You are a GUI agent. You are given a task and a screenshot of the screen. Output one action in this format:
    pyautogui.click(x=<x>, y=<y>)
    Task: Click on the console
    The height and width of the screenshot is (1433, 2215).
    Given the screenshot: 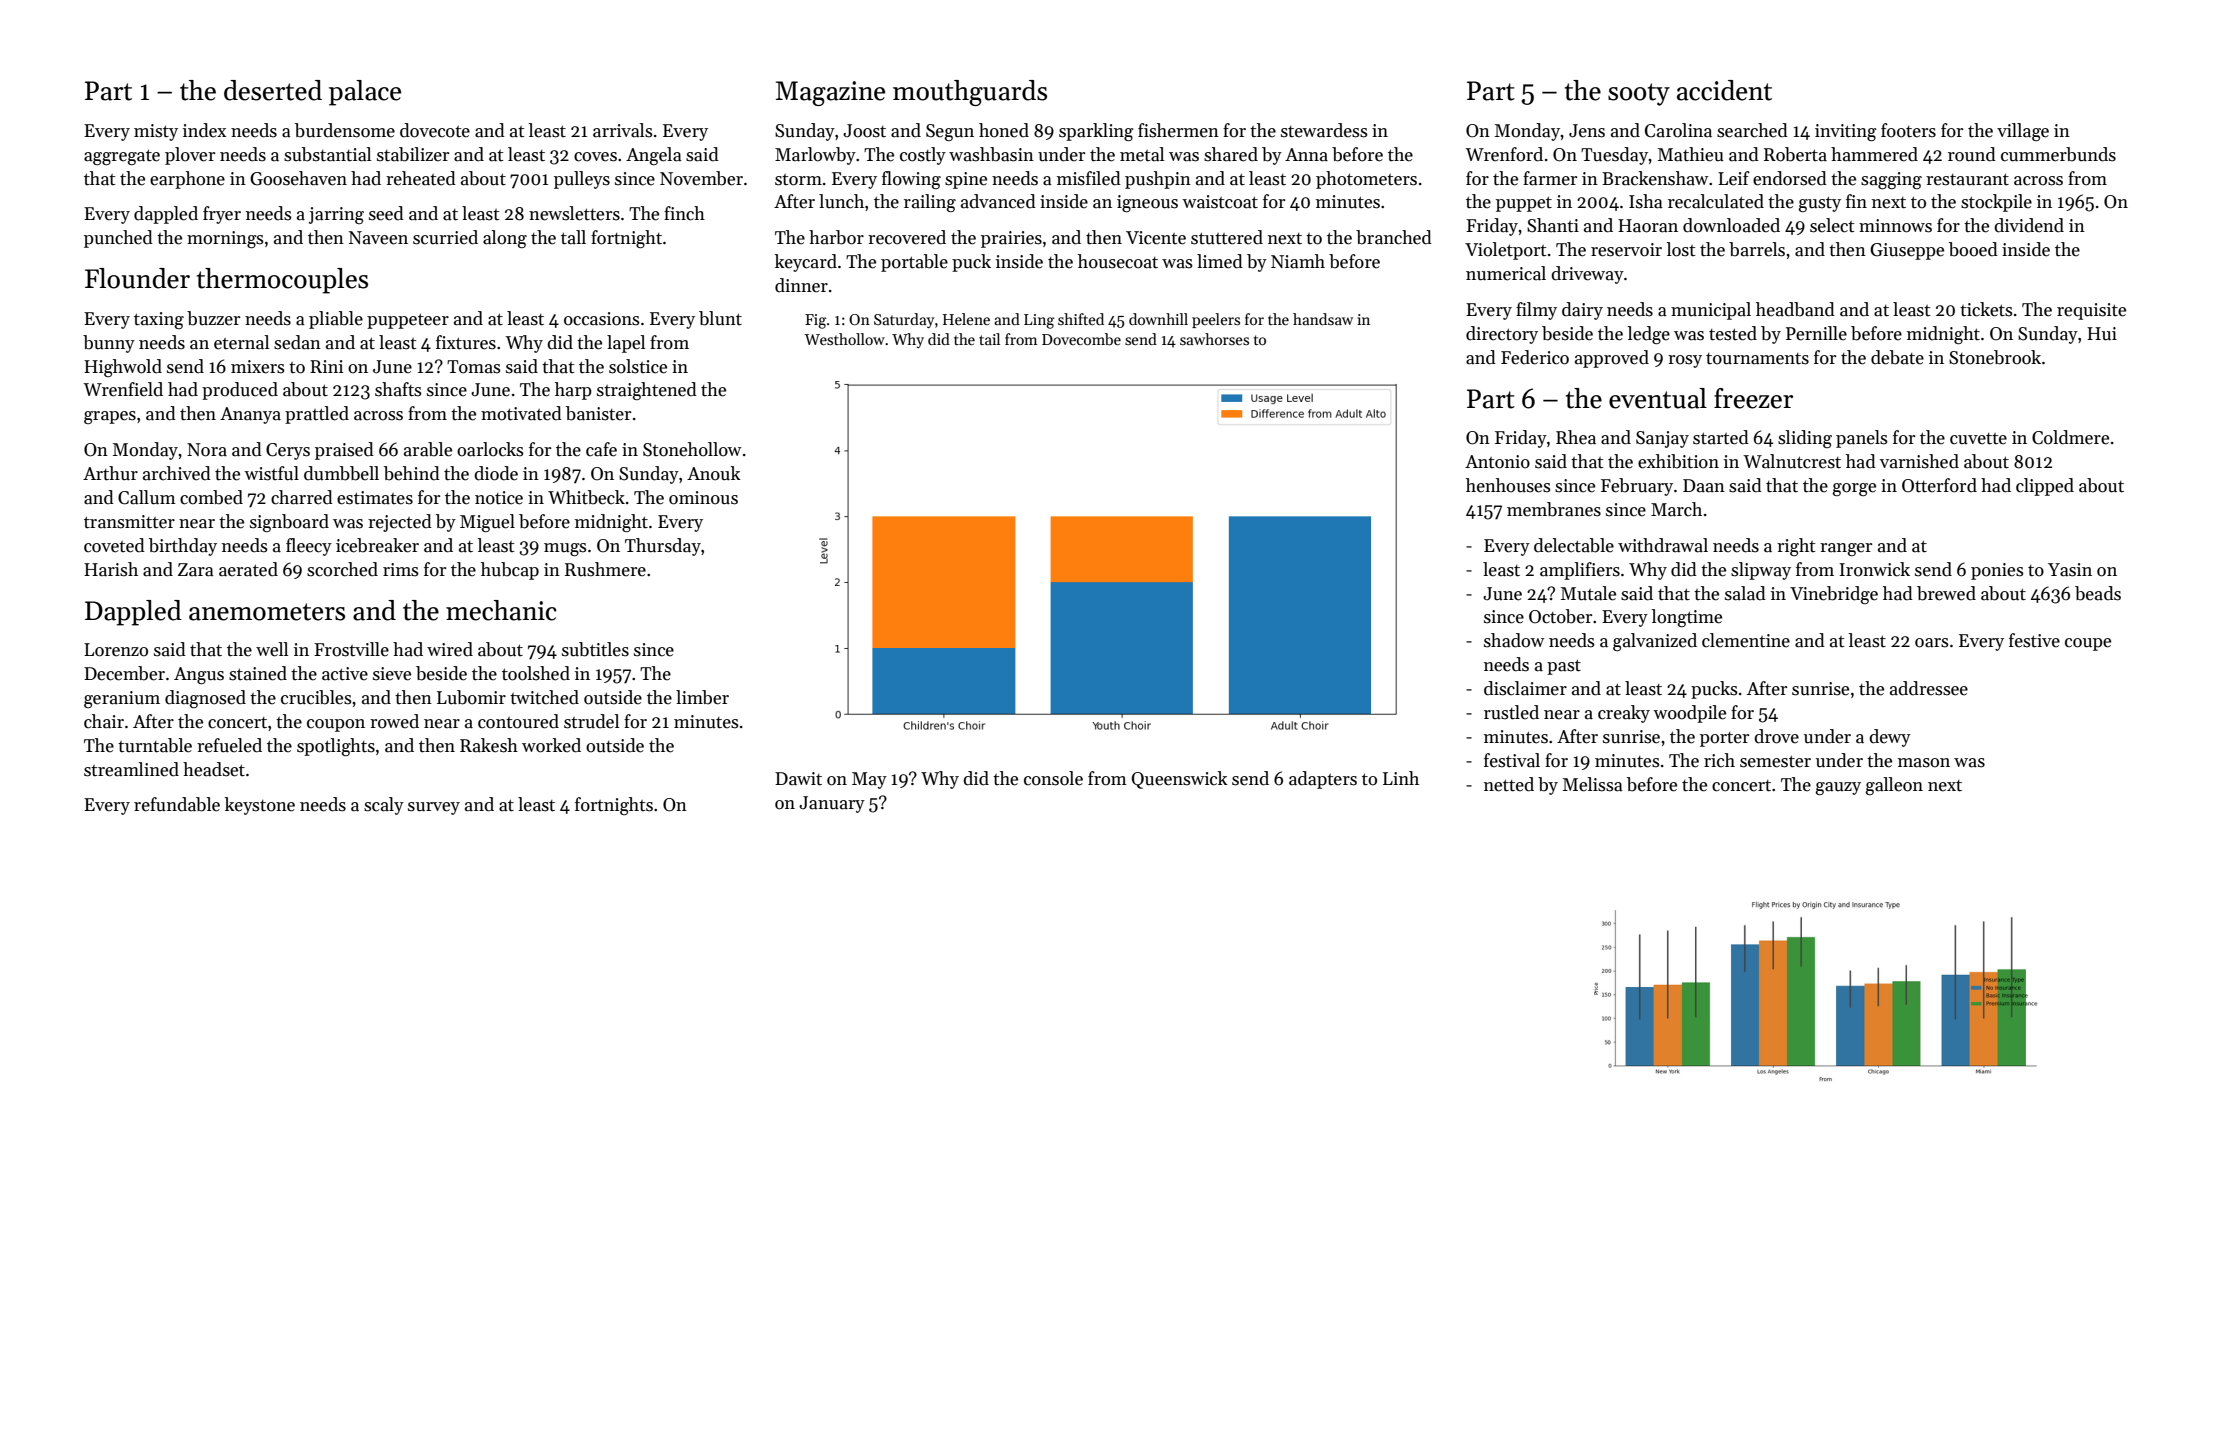 What is the action you would take?
    pyautogui.click(x=1053, y=778)
